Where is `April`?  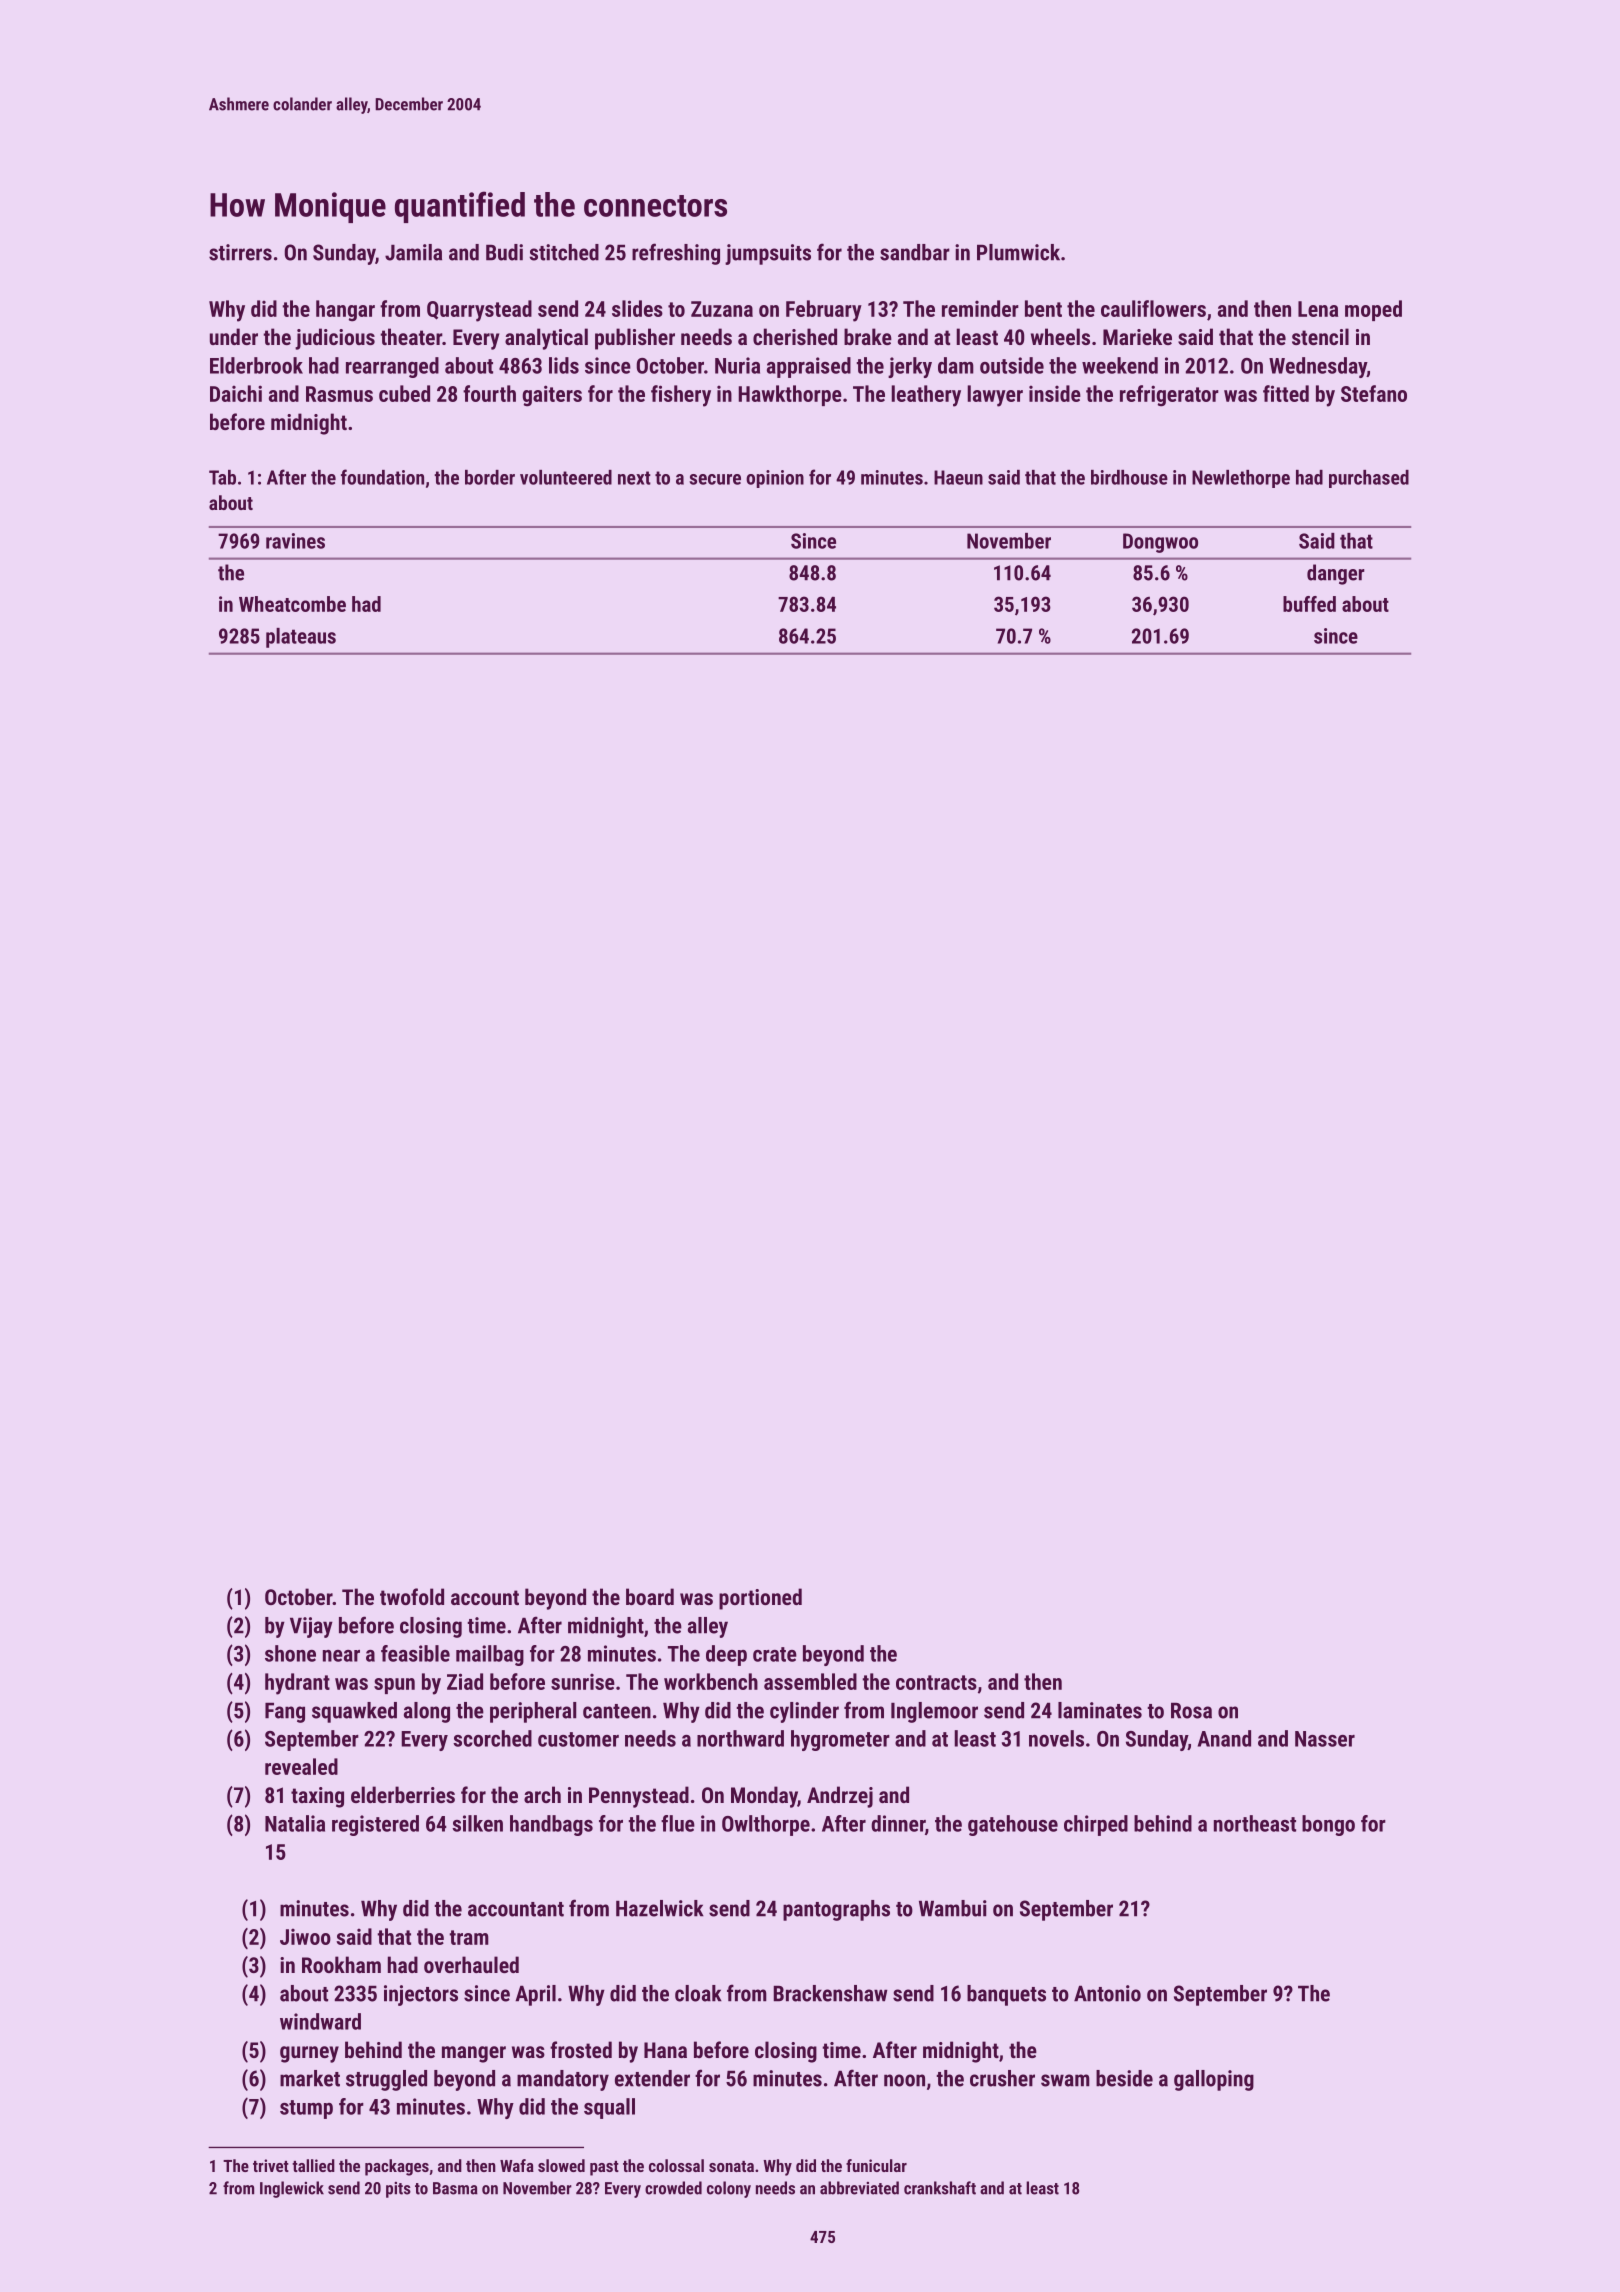 April is located at coordinates (535, 1995).
